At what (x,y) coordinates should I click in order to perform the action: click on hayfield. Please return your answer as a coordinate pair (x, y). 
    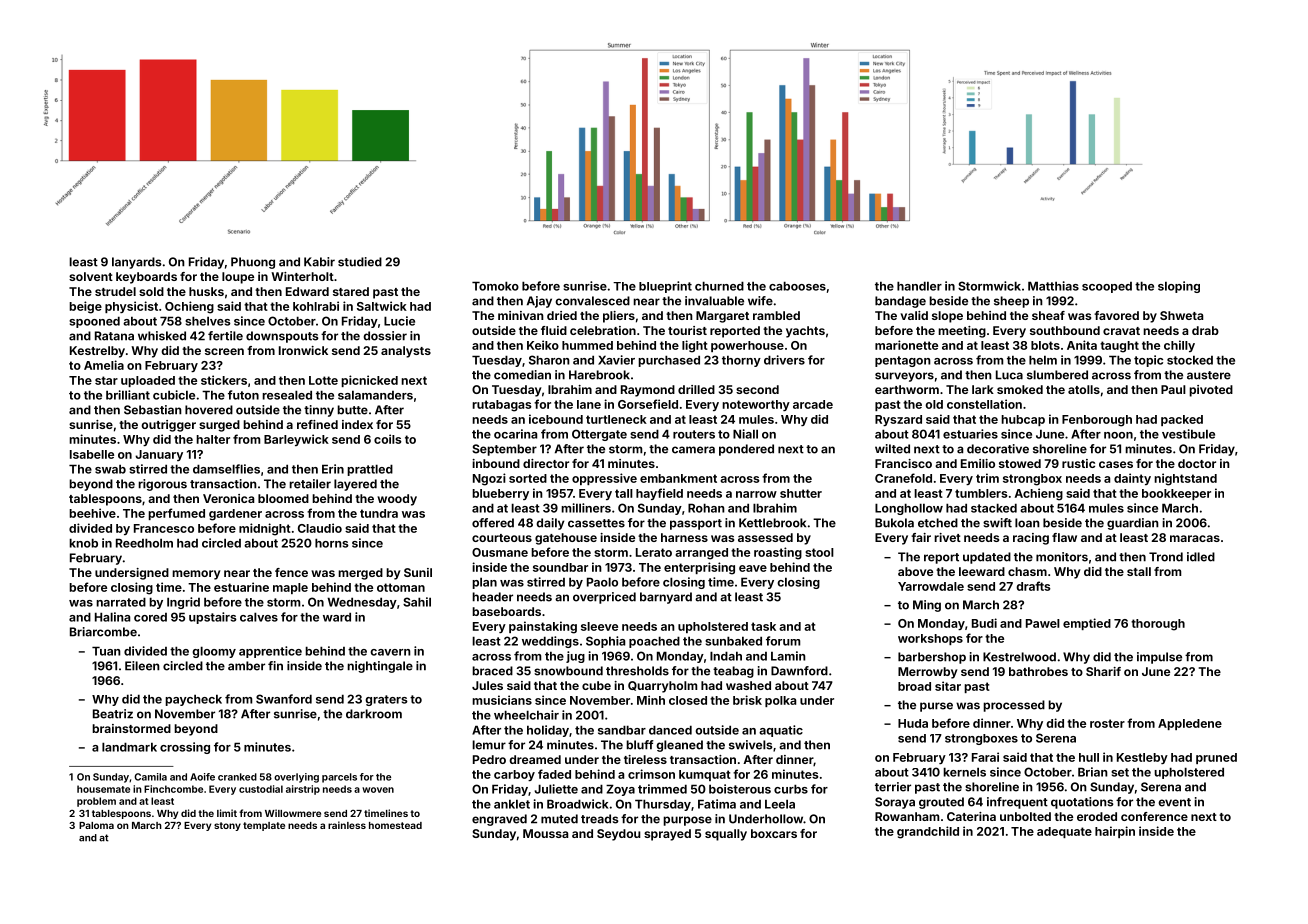
    Looking at the image, I should click on (659, 494).
